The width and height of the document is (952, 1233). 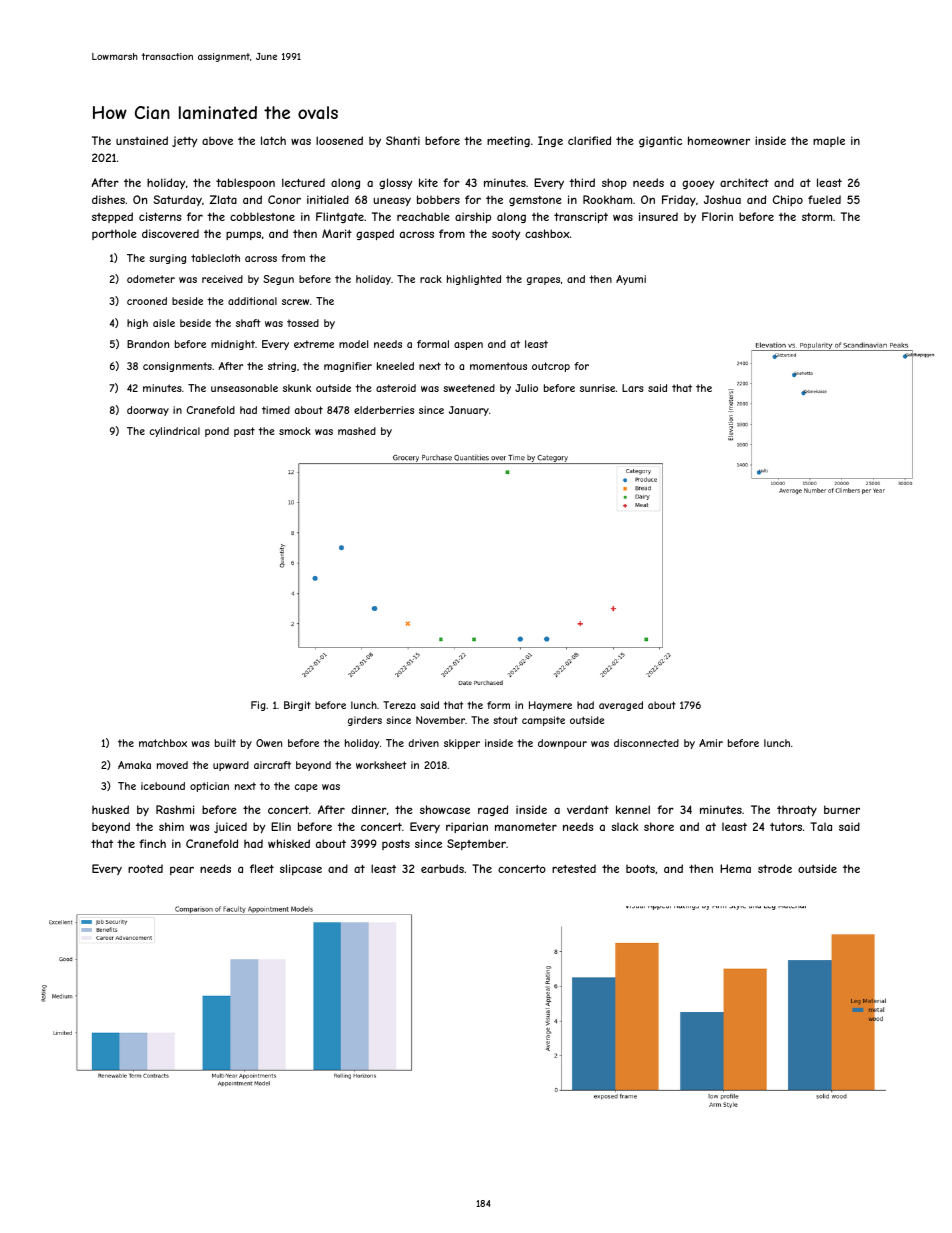 I want to click on posts, so click(x=396, y=845).
